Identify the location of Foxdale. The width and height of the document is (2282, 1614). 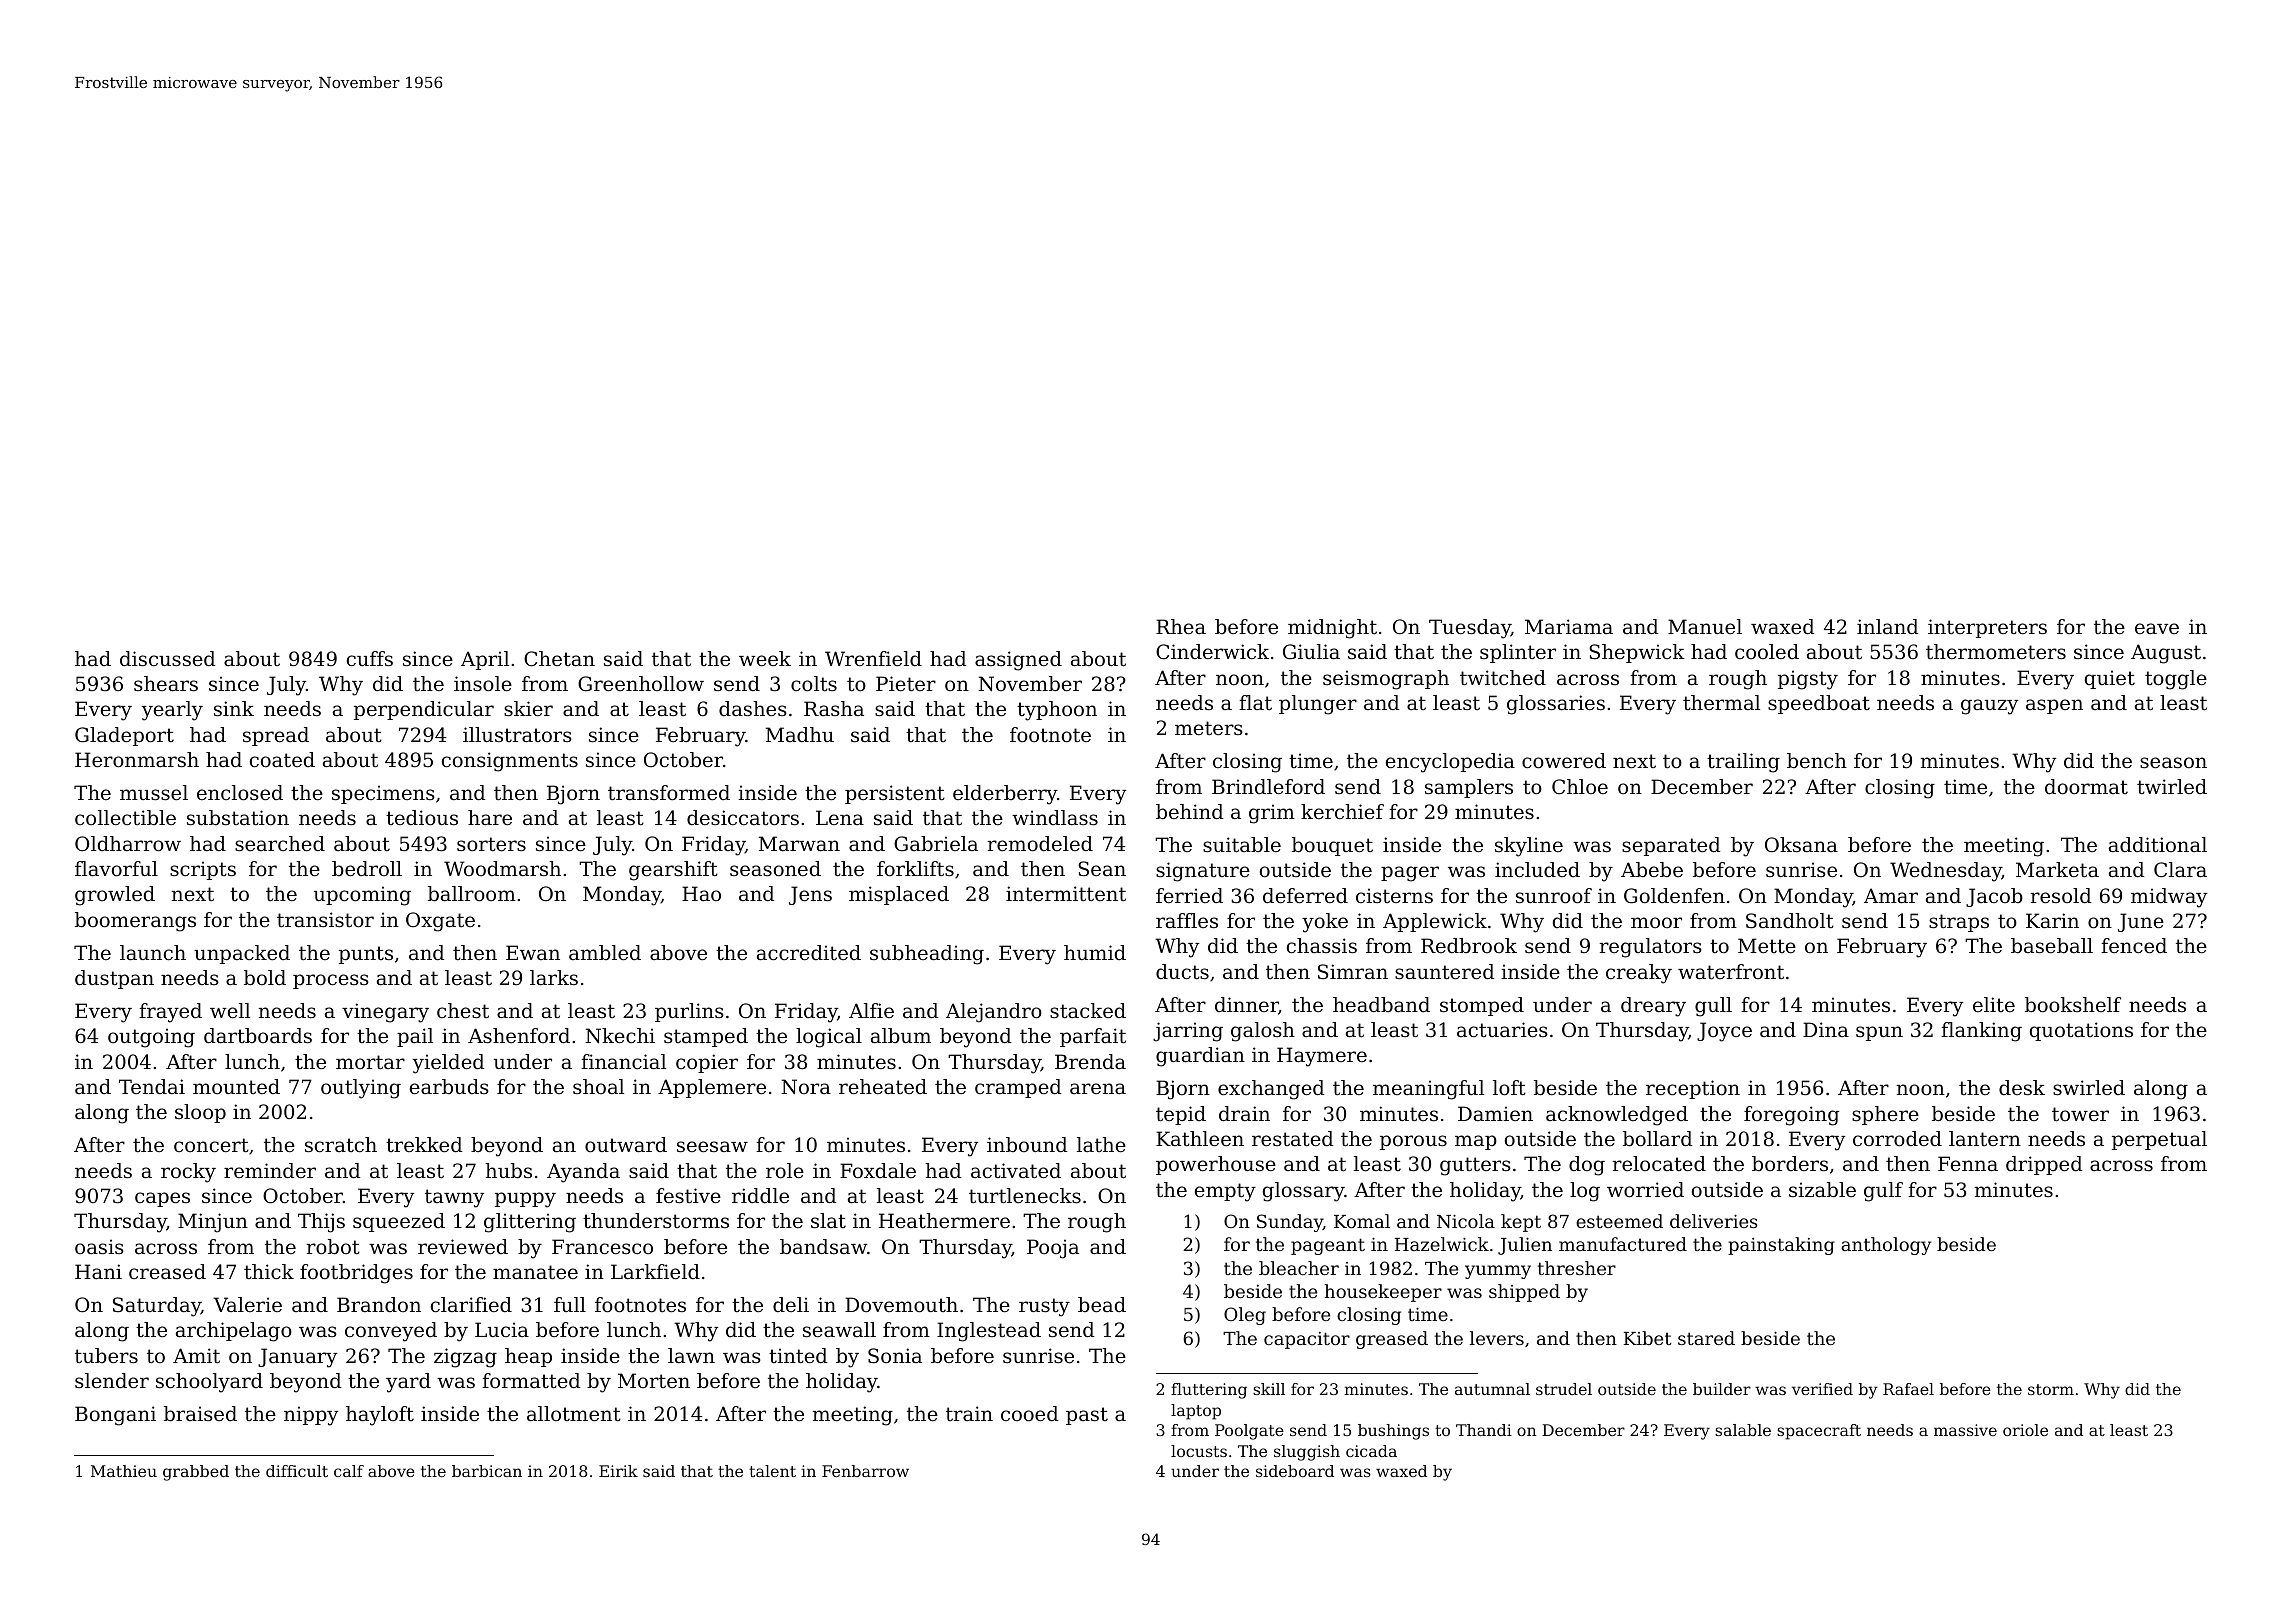
(878, 1170).
